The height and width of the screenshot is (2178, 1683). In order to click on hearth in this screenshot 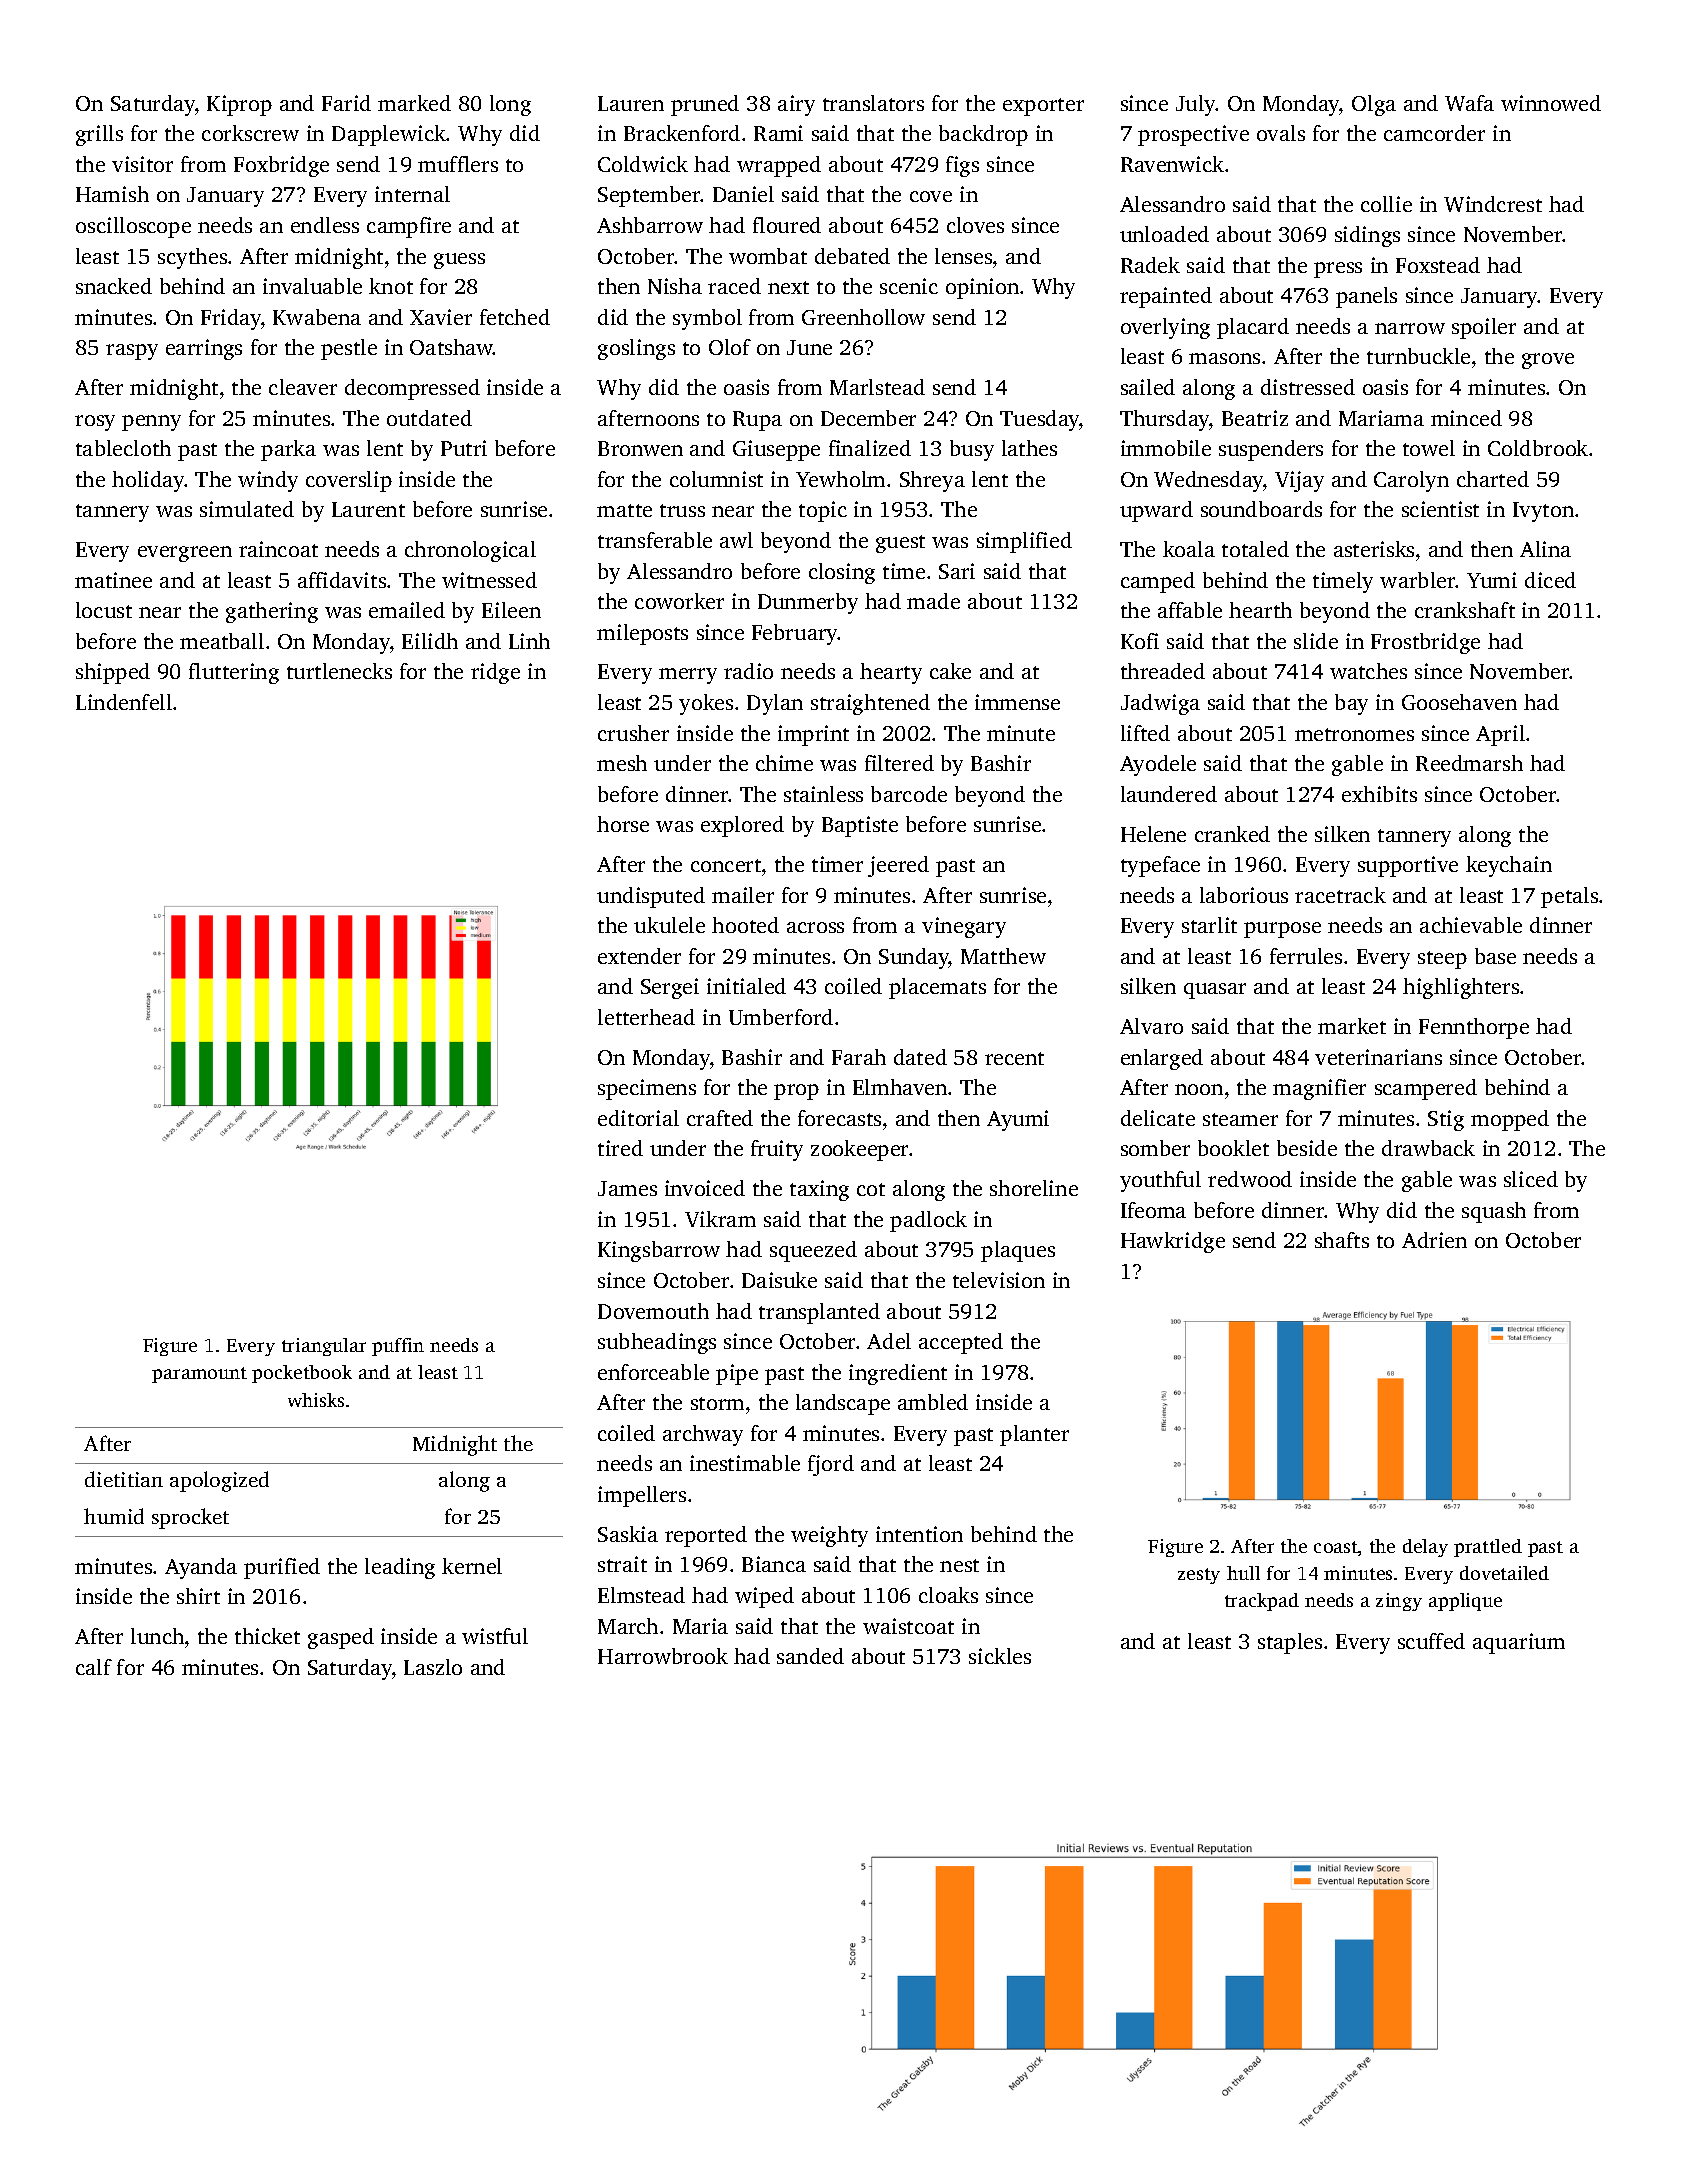, I will do `click(1260, 610)`.
